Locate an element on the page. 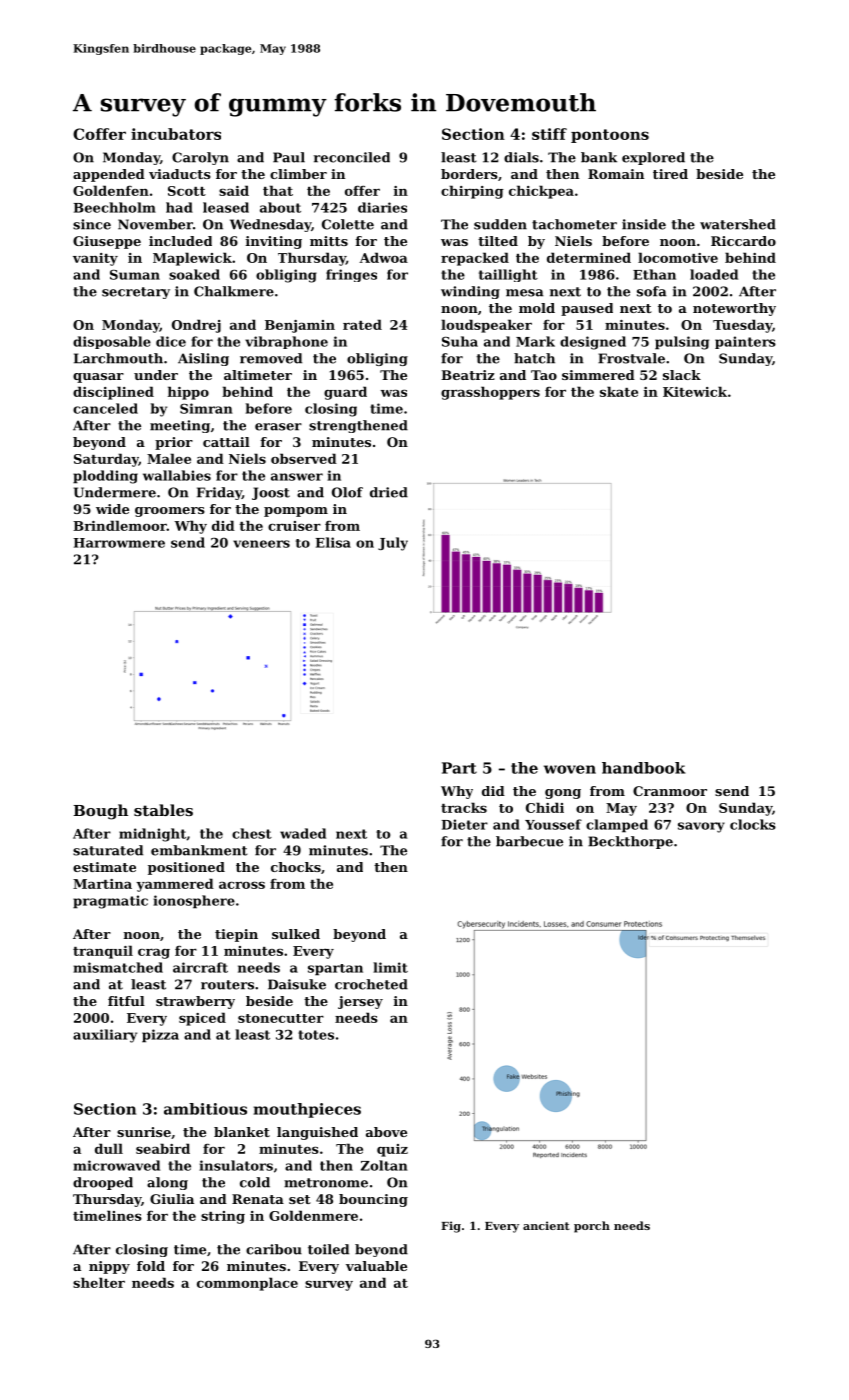 Image resolution: width=849 pixels, height=1400 pixels. woven is located at coordinates (570, 769).
